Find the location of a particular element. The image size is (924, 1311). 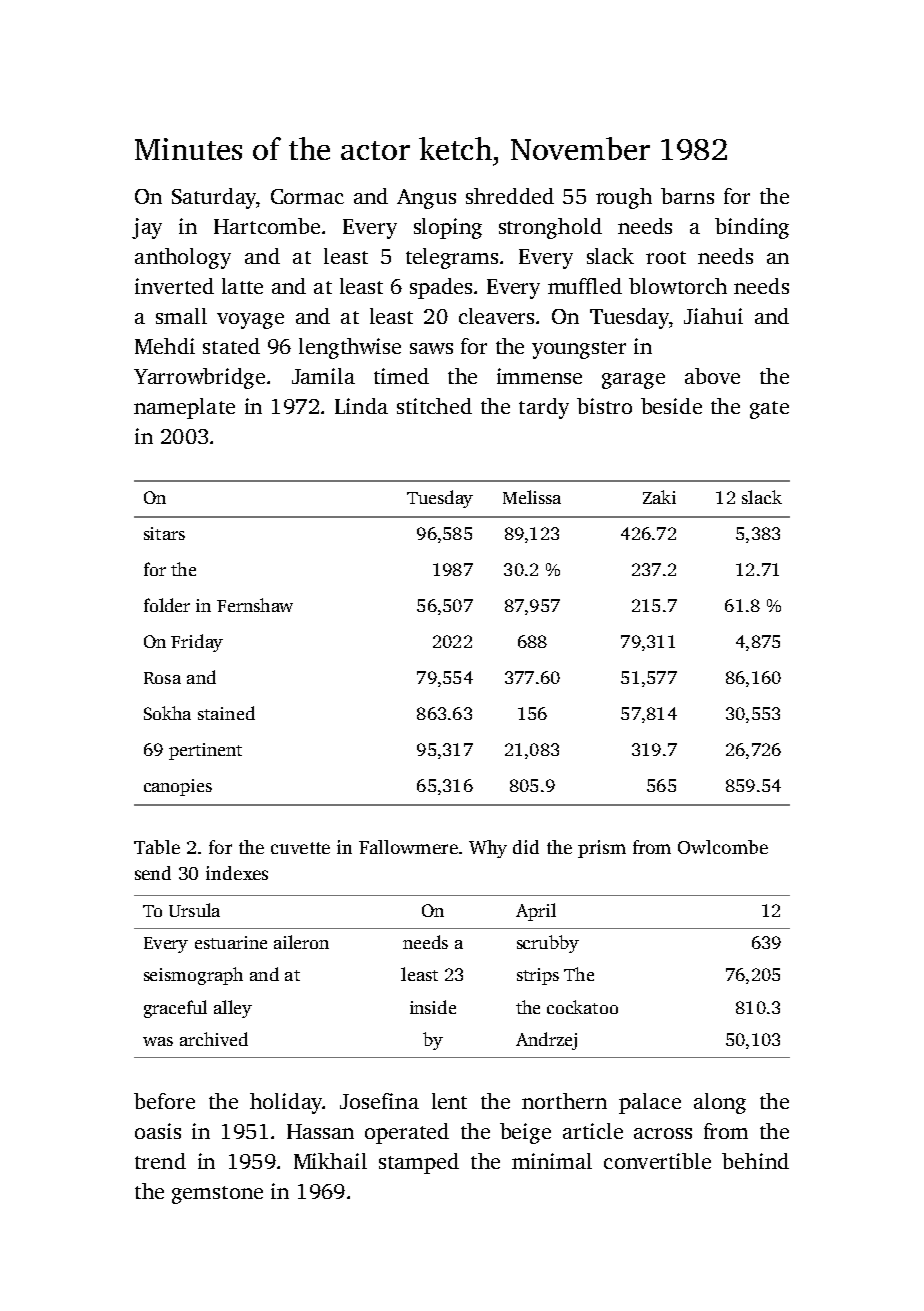

Fernshaw is located at coordinates (255, 605).
